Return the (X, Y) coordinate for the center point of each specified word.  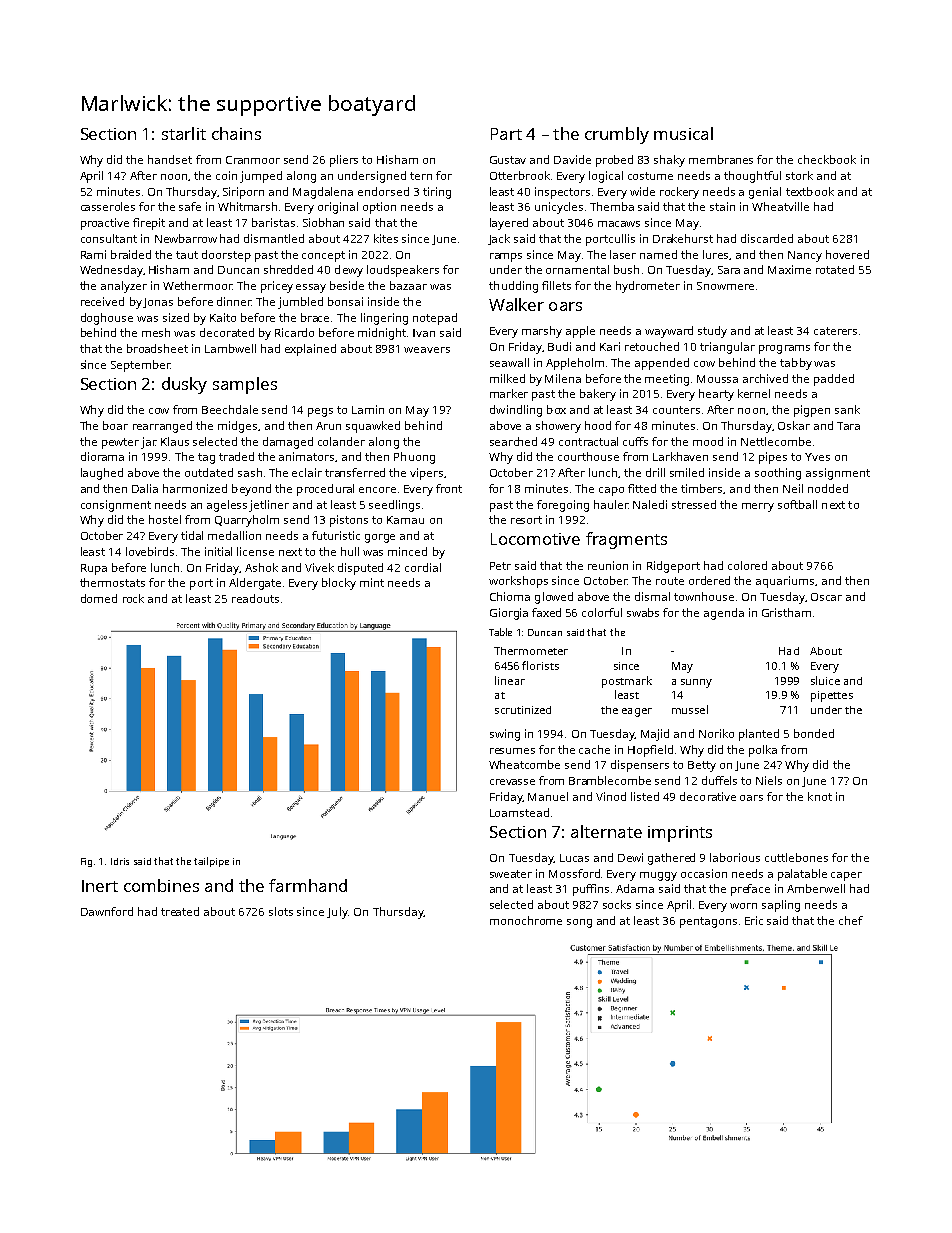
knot (820, 796)
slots (281, 911)
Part (506, 134)
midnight (383, 334)
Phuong (414, 458)
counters (676, 410)
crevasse (512, 782)
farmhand (308, 885)
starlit (184, 133)
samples (245, 385)
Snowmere (725, 286)
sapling (781, 906)
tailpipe (211, 862)
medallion (234, 535)
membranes (721, 159)
